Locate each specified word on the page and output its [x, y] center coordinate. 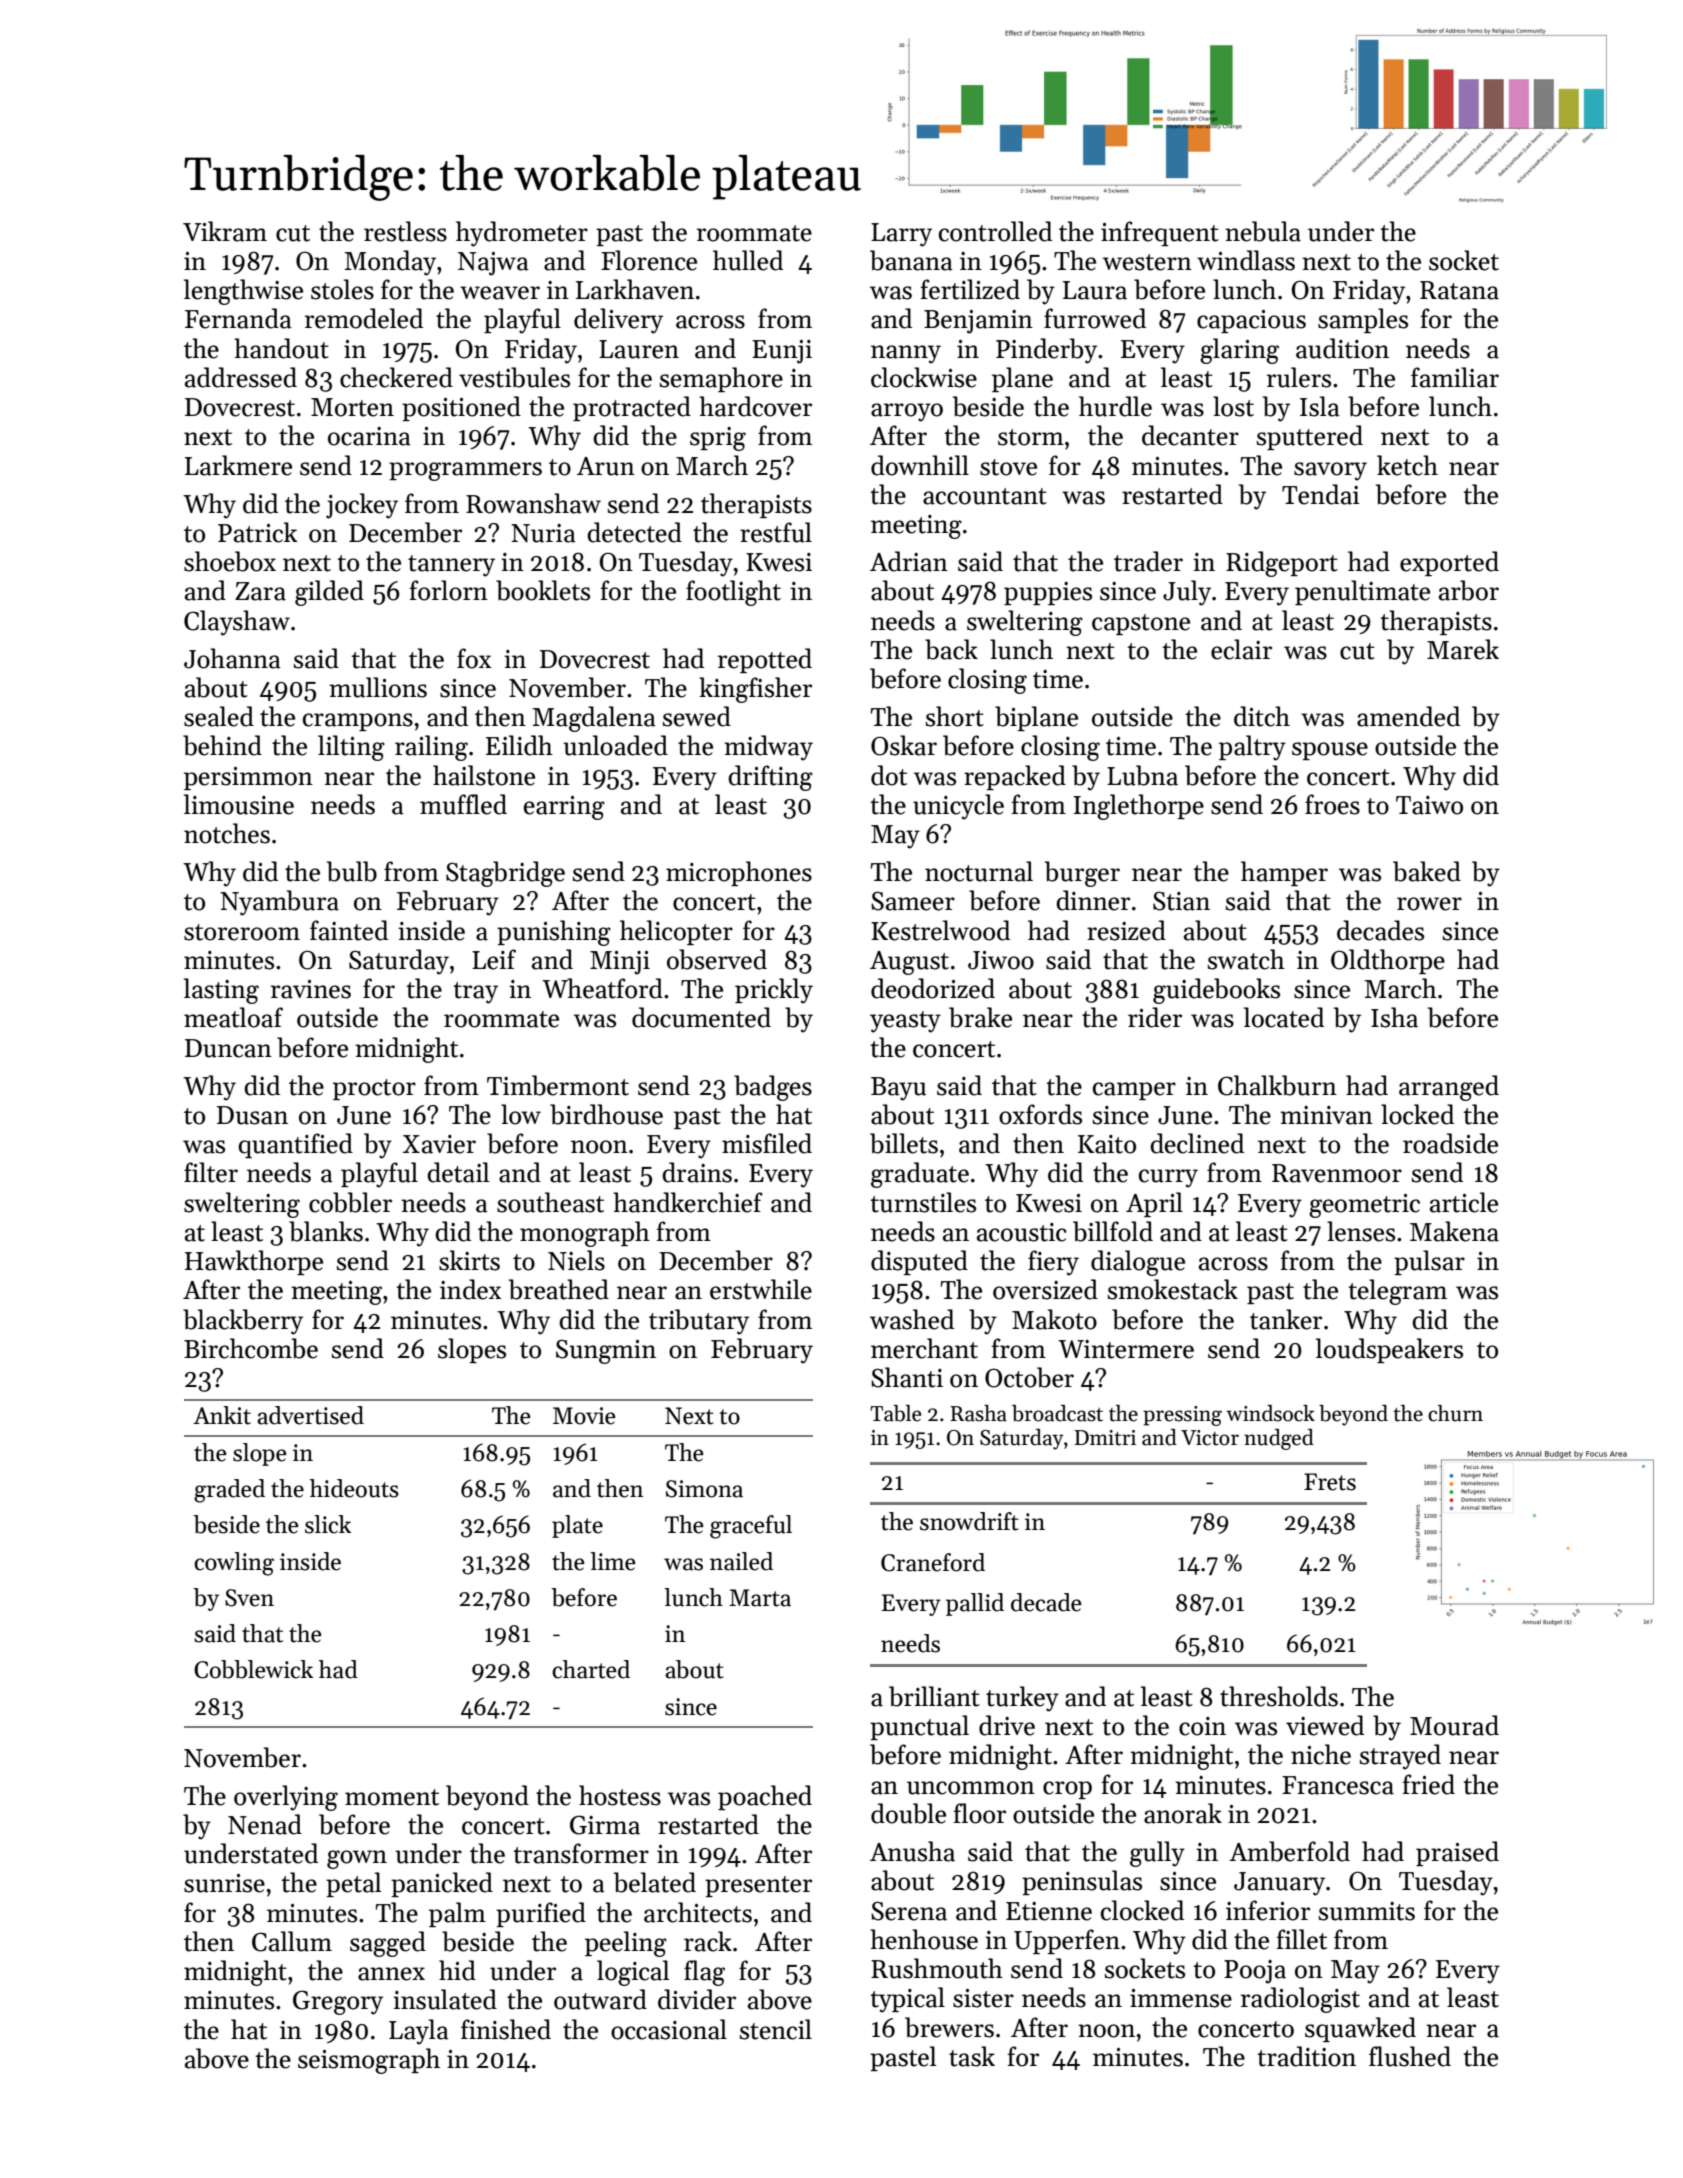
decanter [1190, 435]
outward [600, 1999]
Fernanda [238, 318]
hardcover [755, 406]
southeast [550, 1202]
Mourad [1454, 1725]
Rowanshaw [533, 503]
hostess [620, 1795]
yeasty [905, 1022]
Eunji [782, 352]
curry [1168, 1178]
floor [979, 1813]
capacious [1251, 321]
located [1284, 1017]
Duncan [228, 1048]
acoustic [1022, 1232]
